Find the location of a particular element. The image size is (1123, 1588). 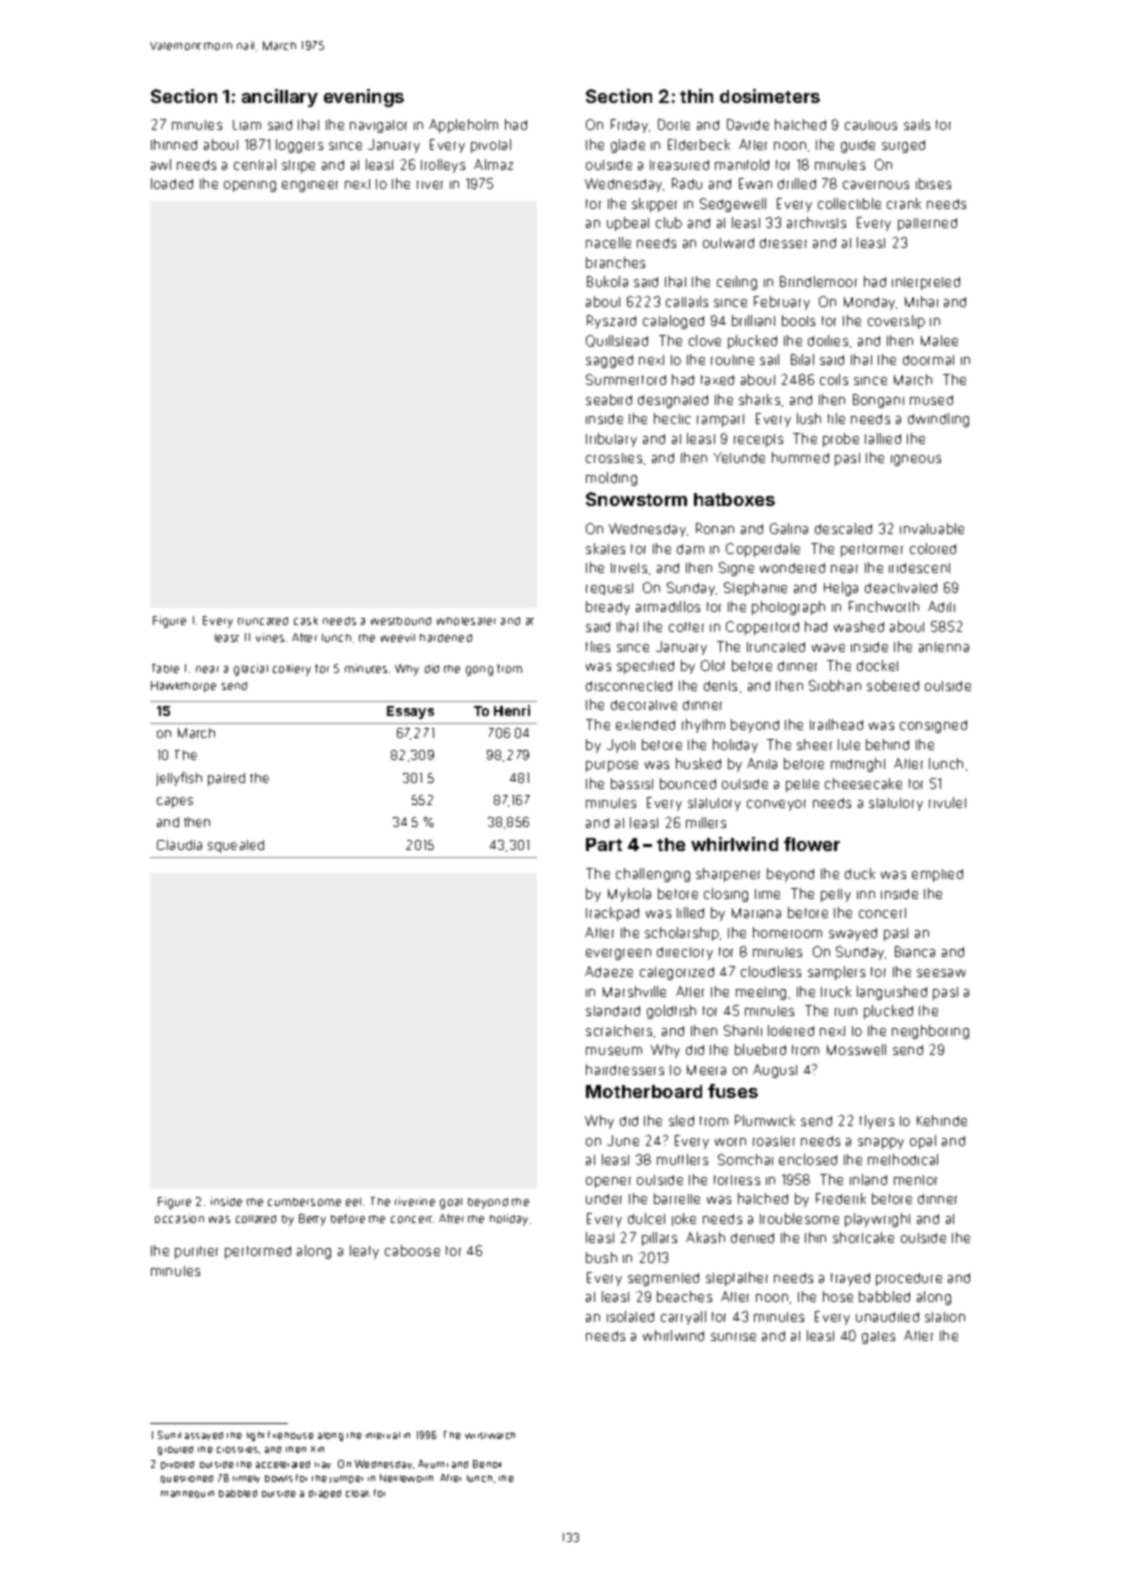

patterned is located at coordinates (927, 224).
